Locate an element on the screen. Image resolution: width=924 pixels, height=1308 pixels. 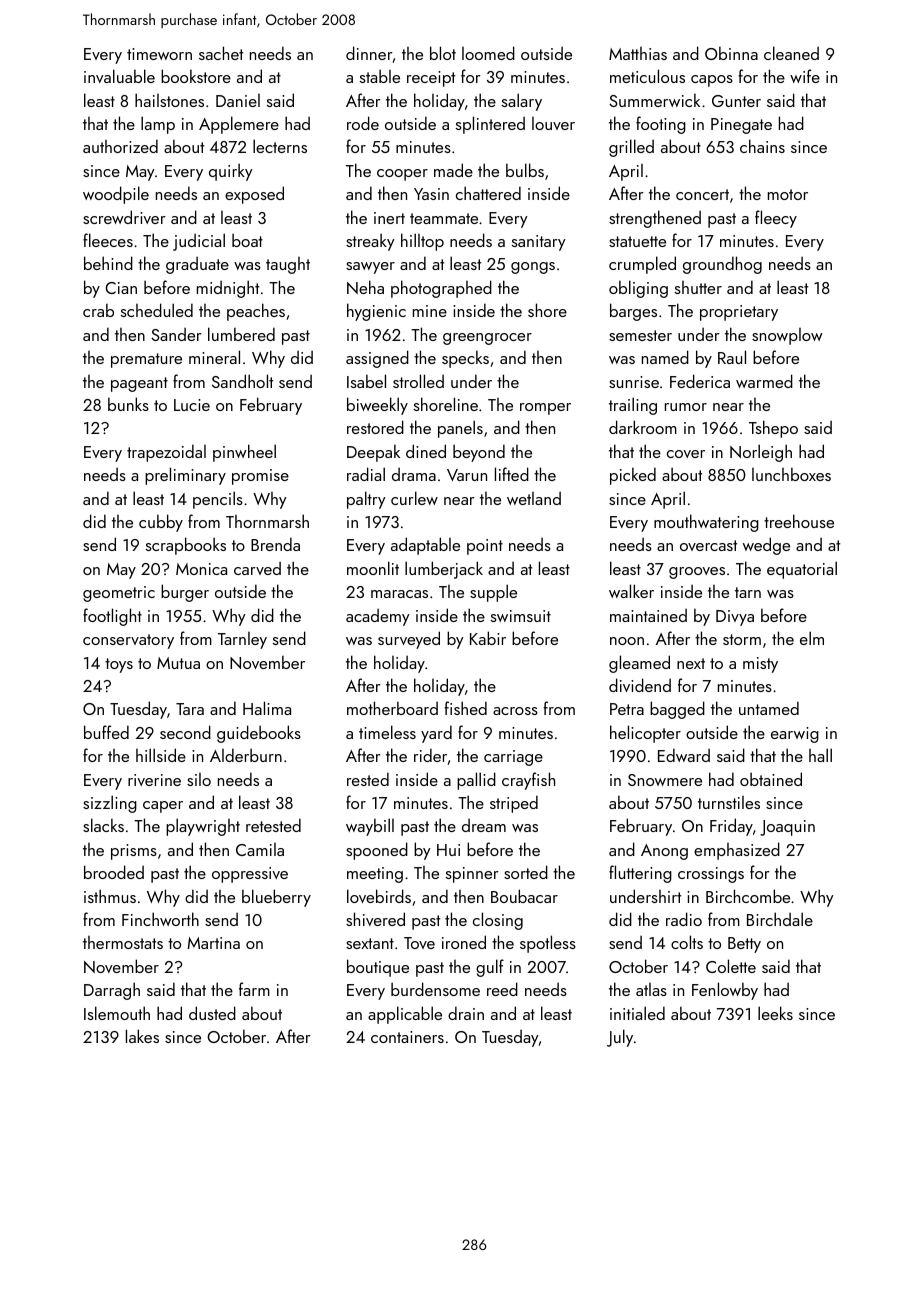
lakes is located at coordinates (142, 1036).
